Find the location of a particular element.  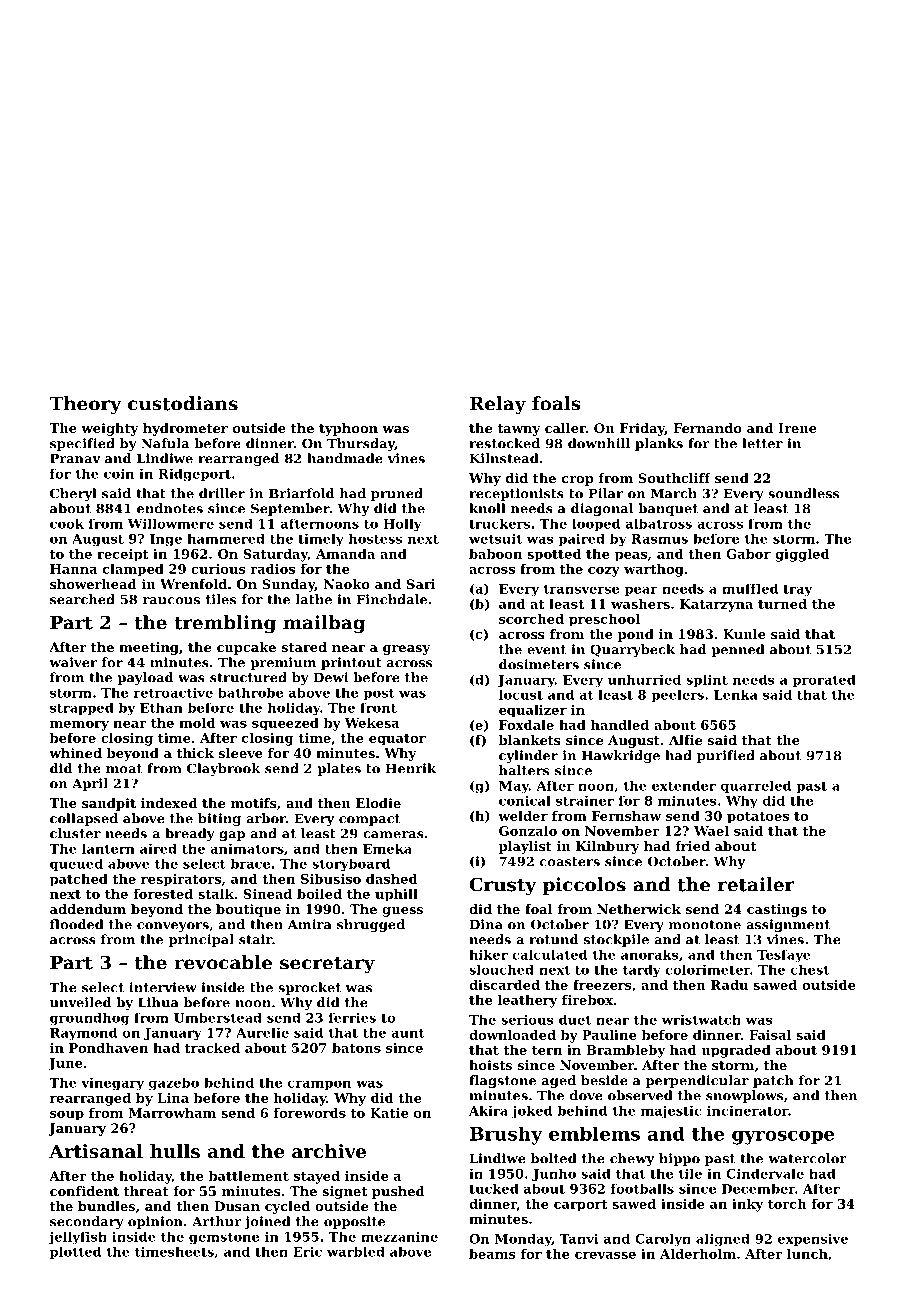

Irene is located at coordinates (797, 428).
